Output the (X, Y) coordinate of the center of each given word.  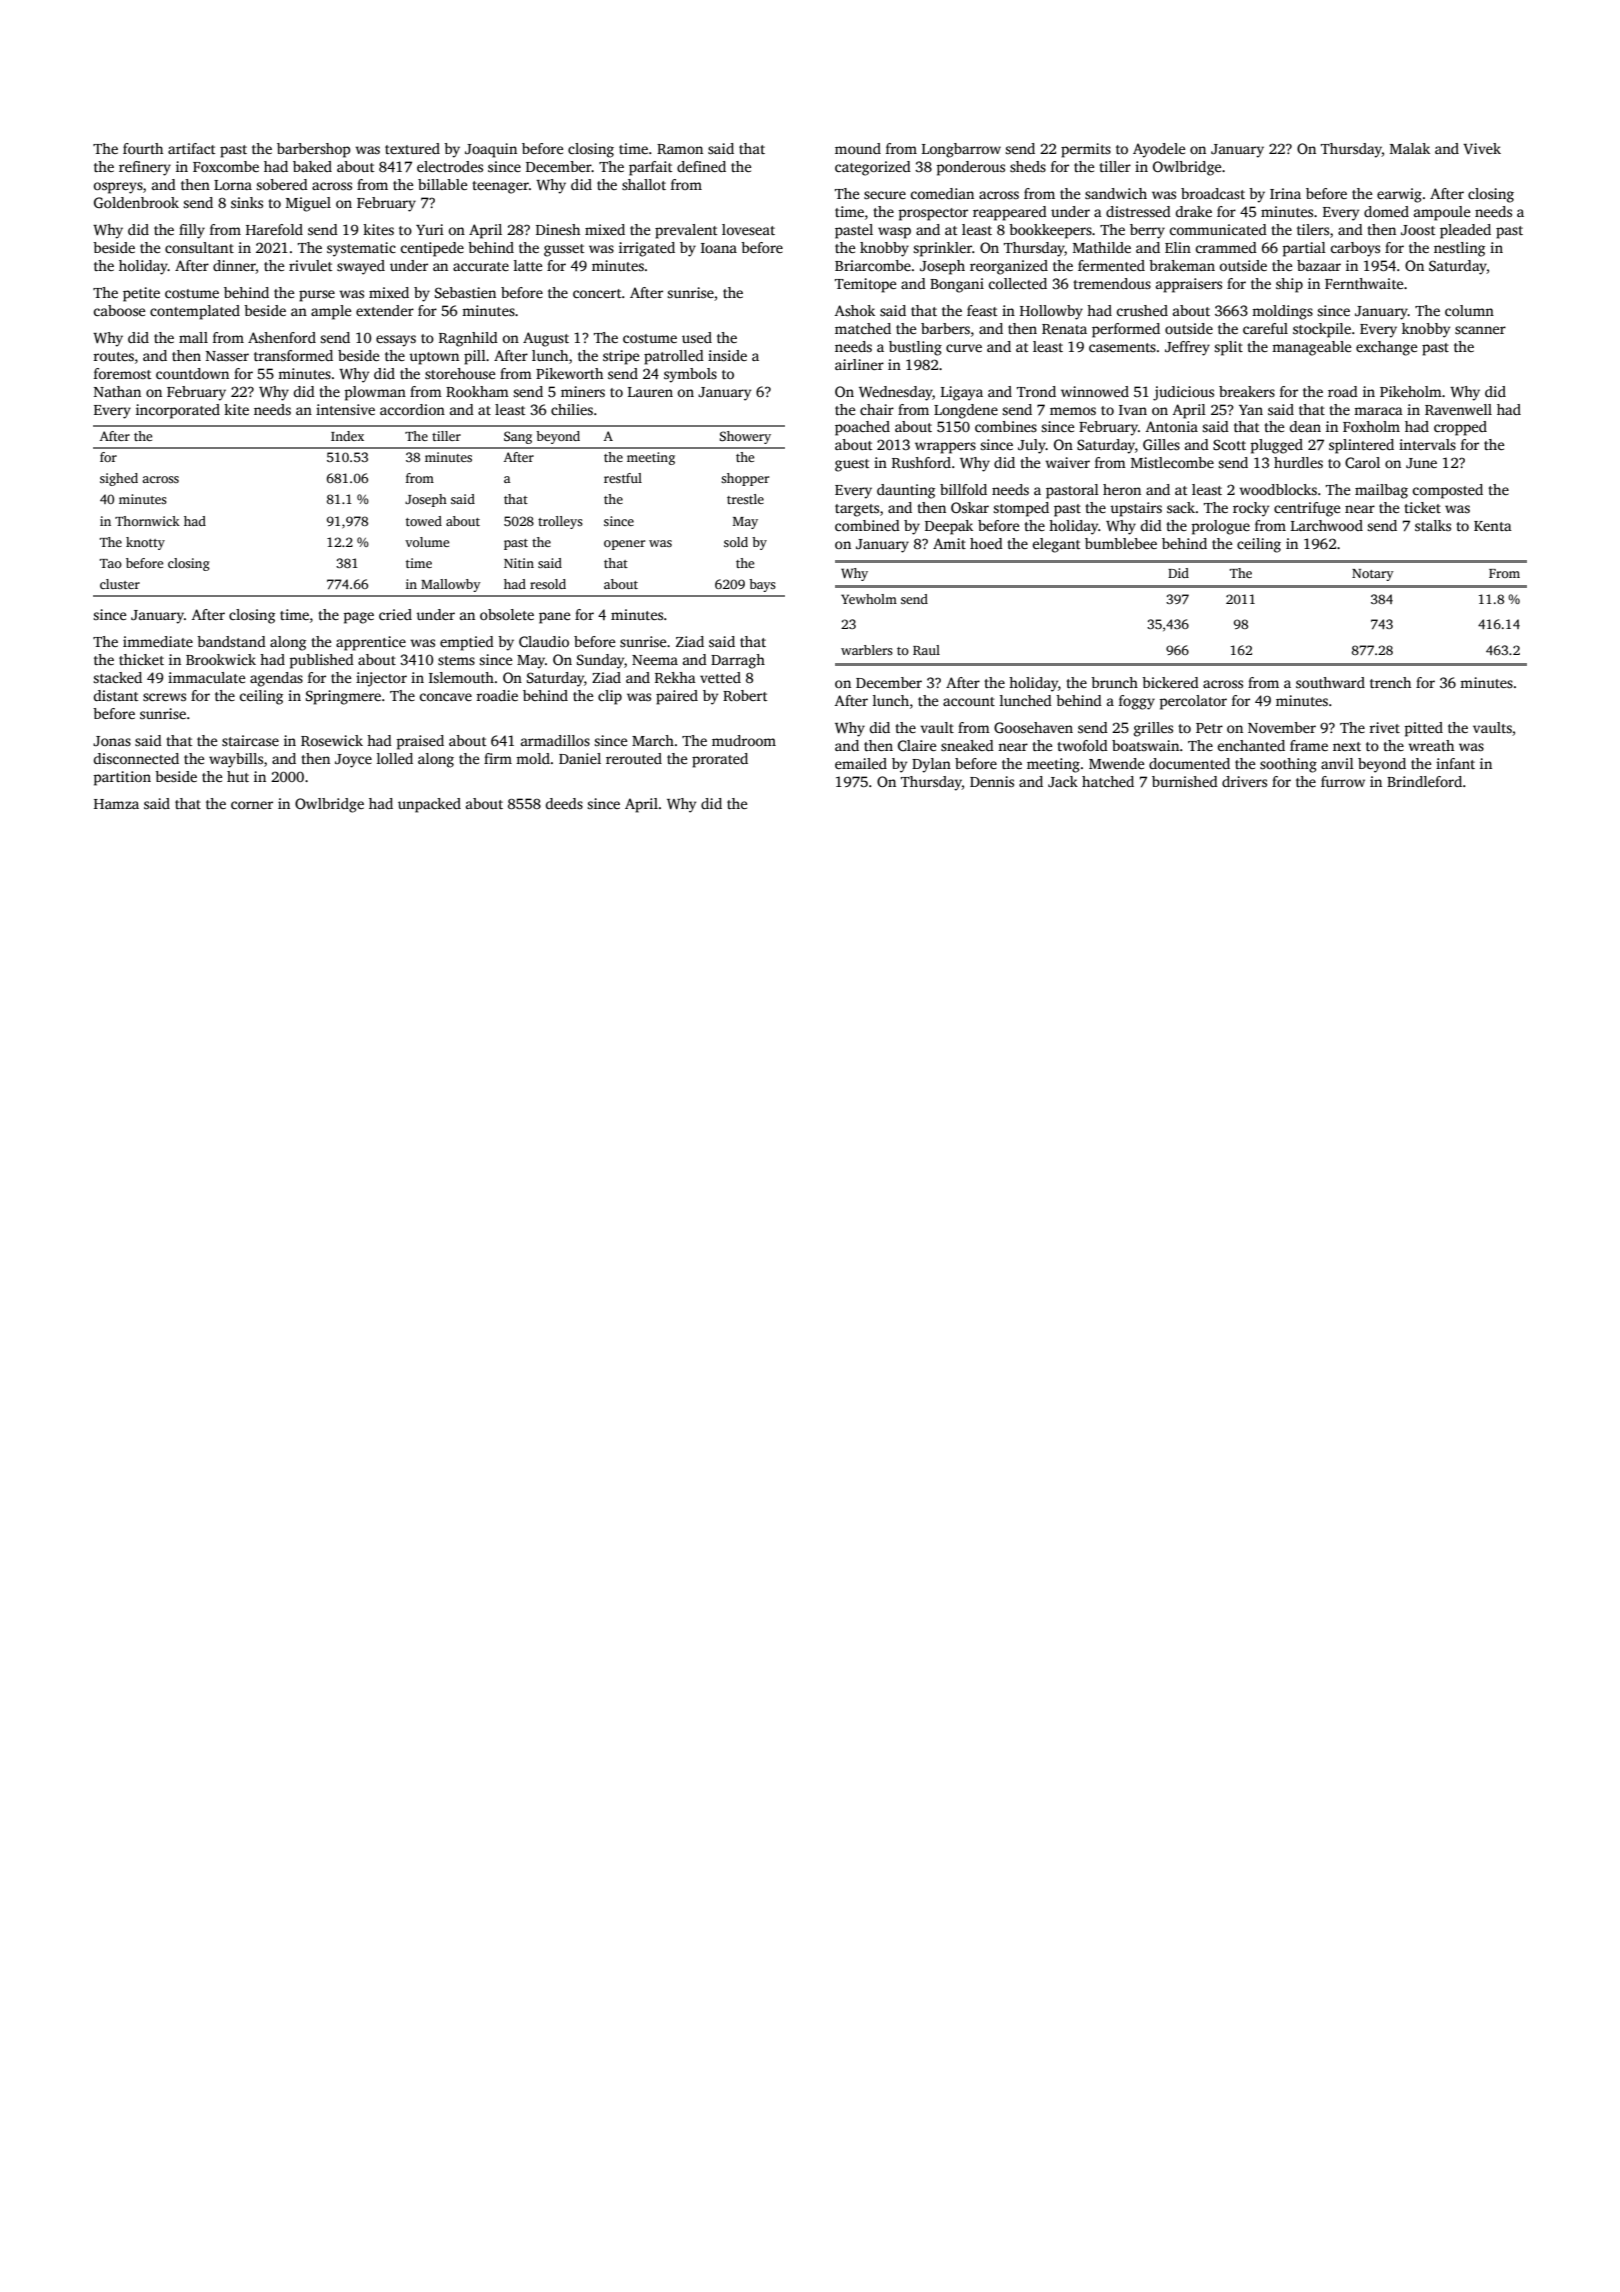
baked (312, 166)
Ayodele (1159, 150)
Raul (926, 650)
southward (1330, 682)
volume (427, 542)
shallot (644, 184)
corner (252, 805)
